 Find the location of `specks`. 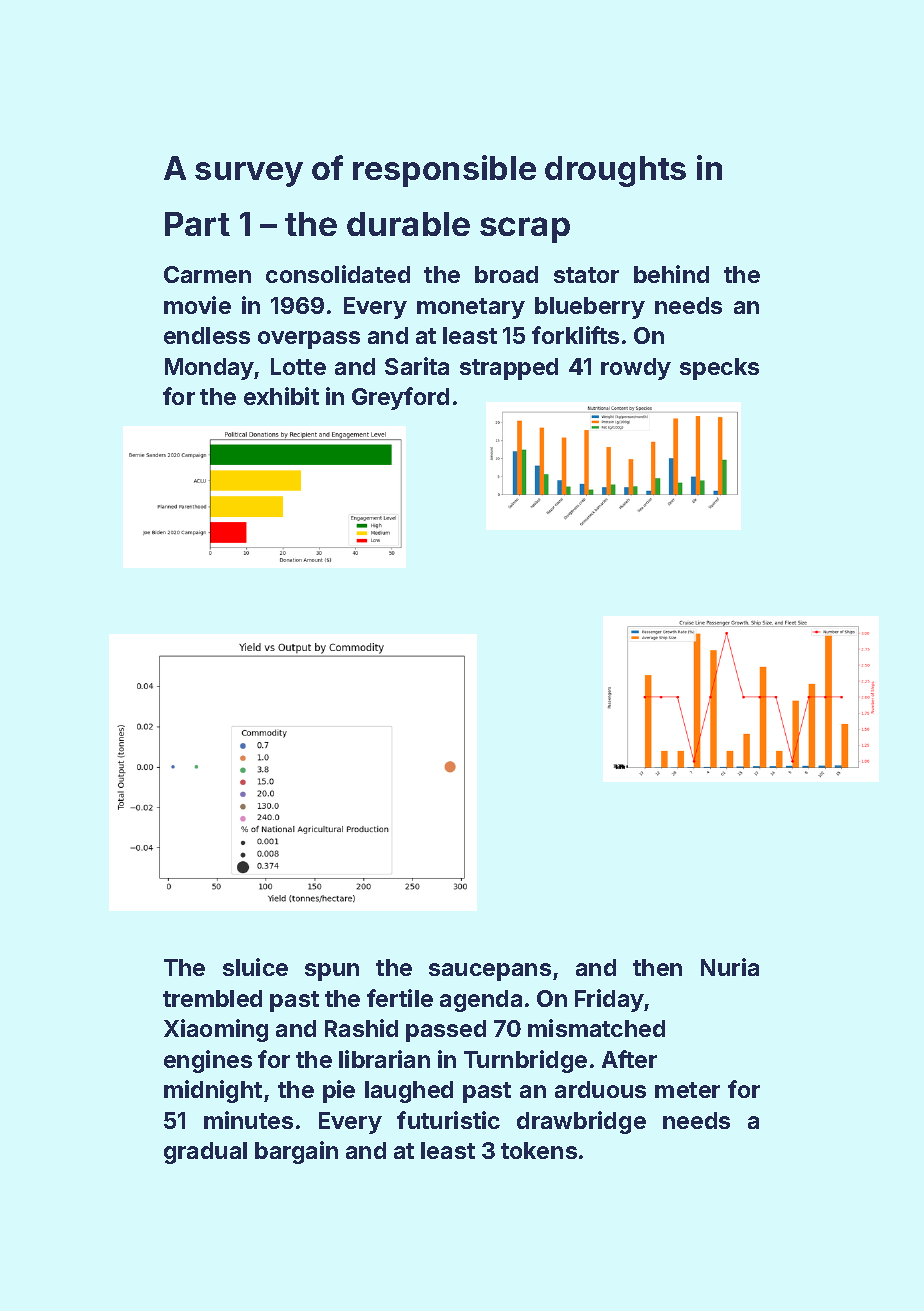

specks is located at coordinates (719, 369).
